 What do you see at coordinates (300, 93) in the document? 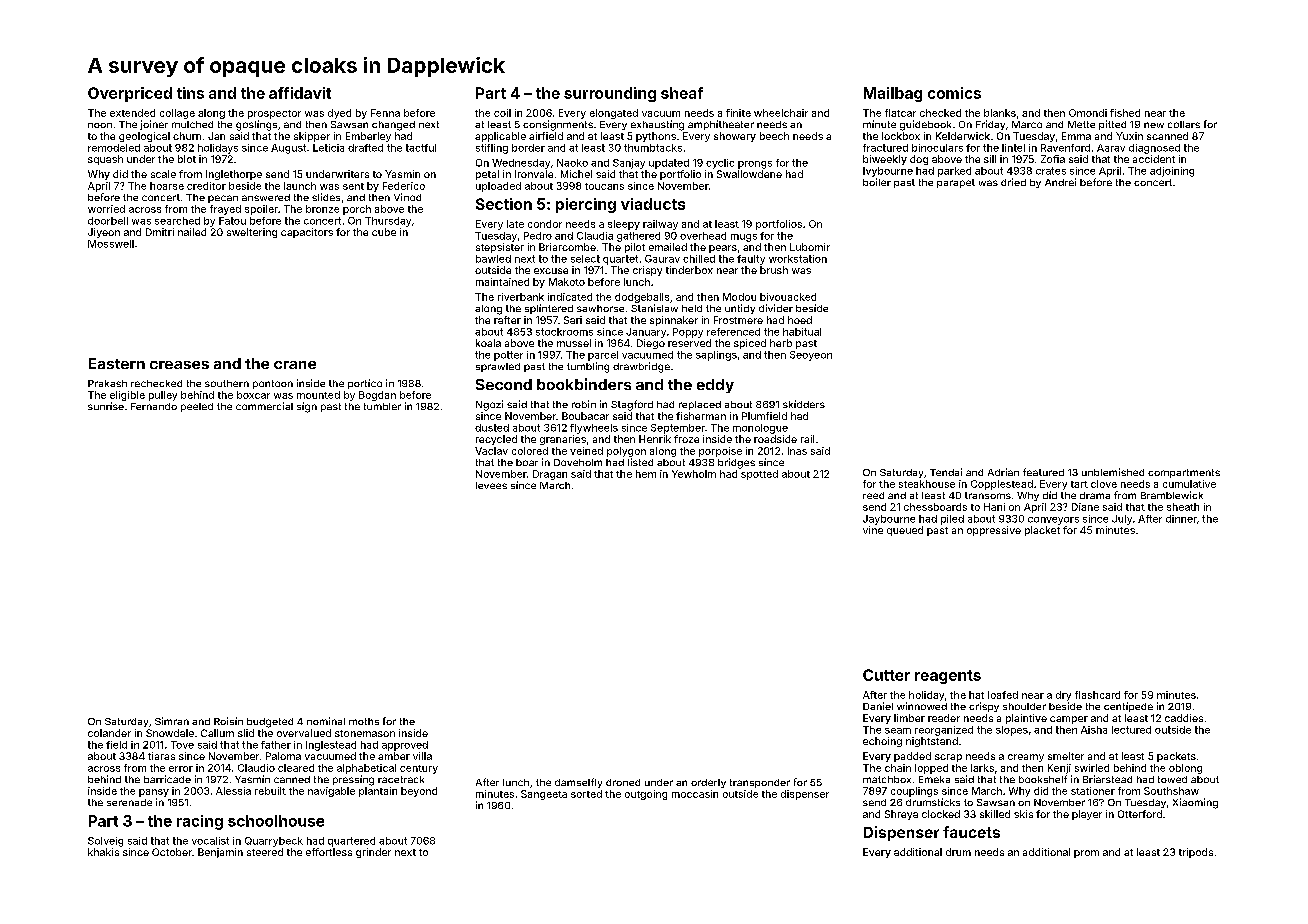
I see `affidavit` at bounding box center [300, 93].
